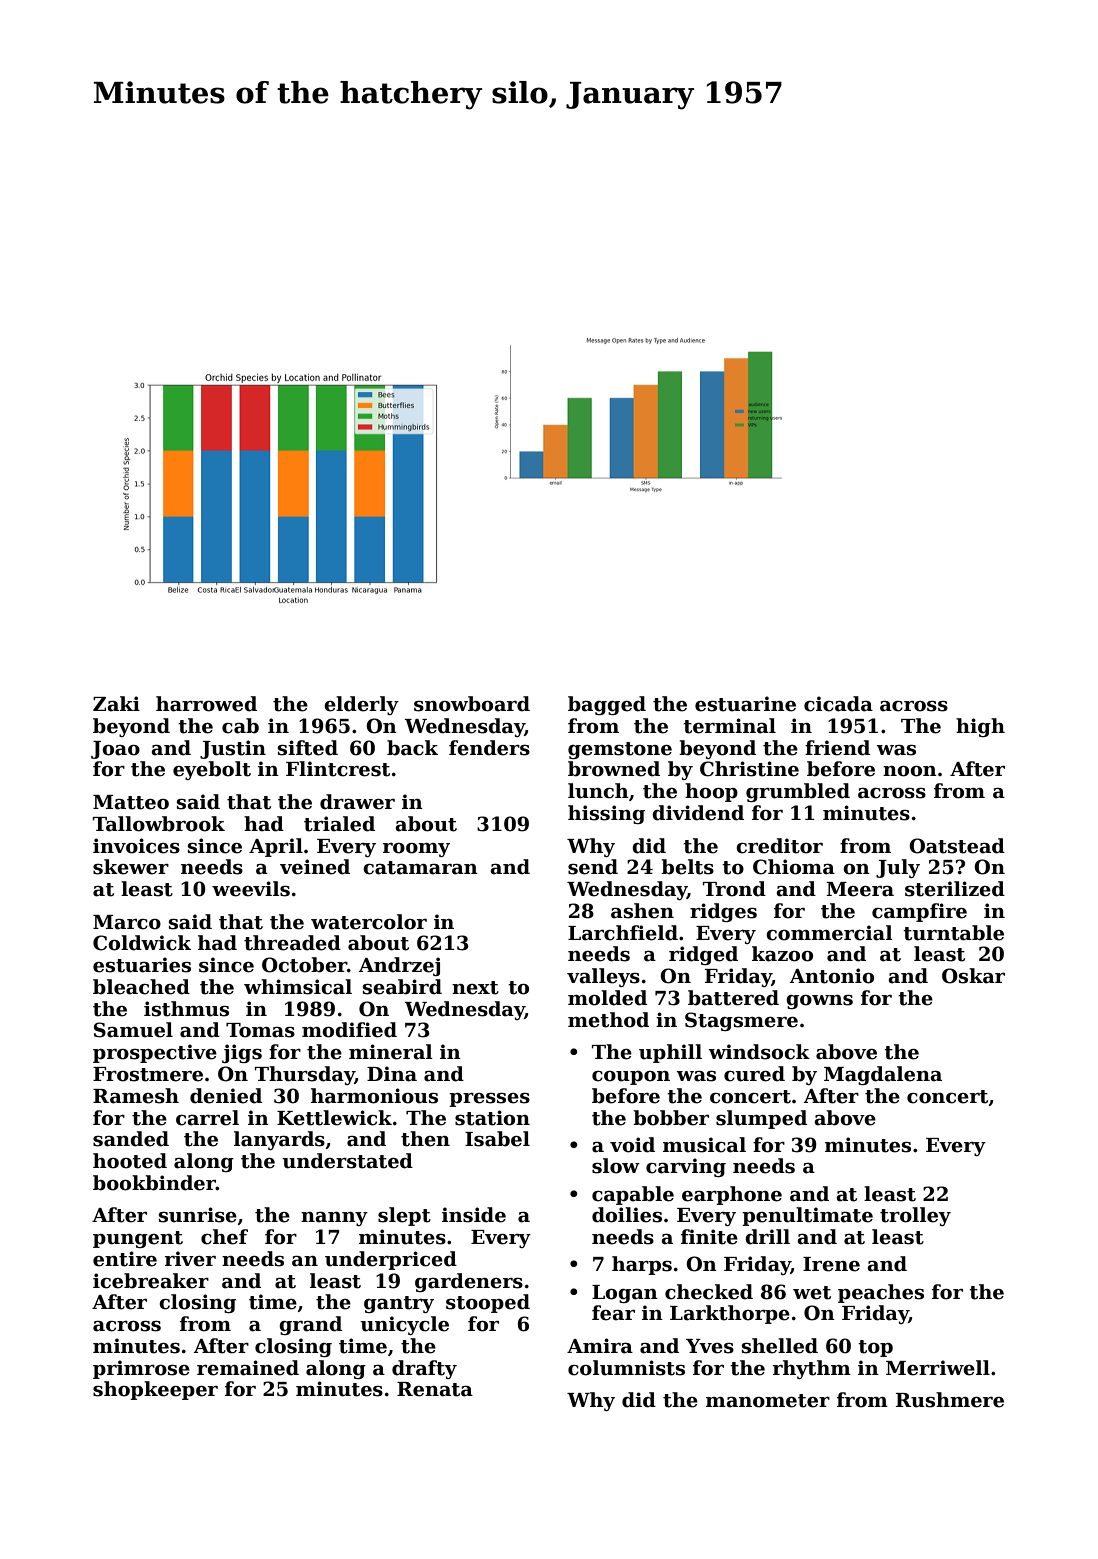 Image resolution: width=1098 pixels, height=1559 pixels. What do you see at coordinates (136, 1096) in the screenshot?
I see `Ramesh` at bounding box center [136, 1096].
